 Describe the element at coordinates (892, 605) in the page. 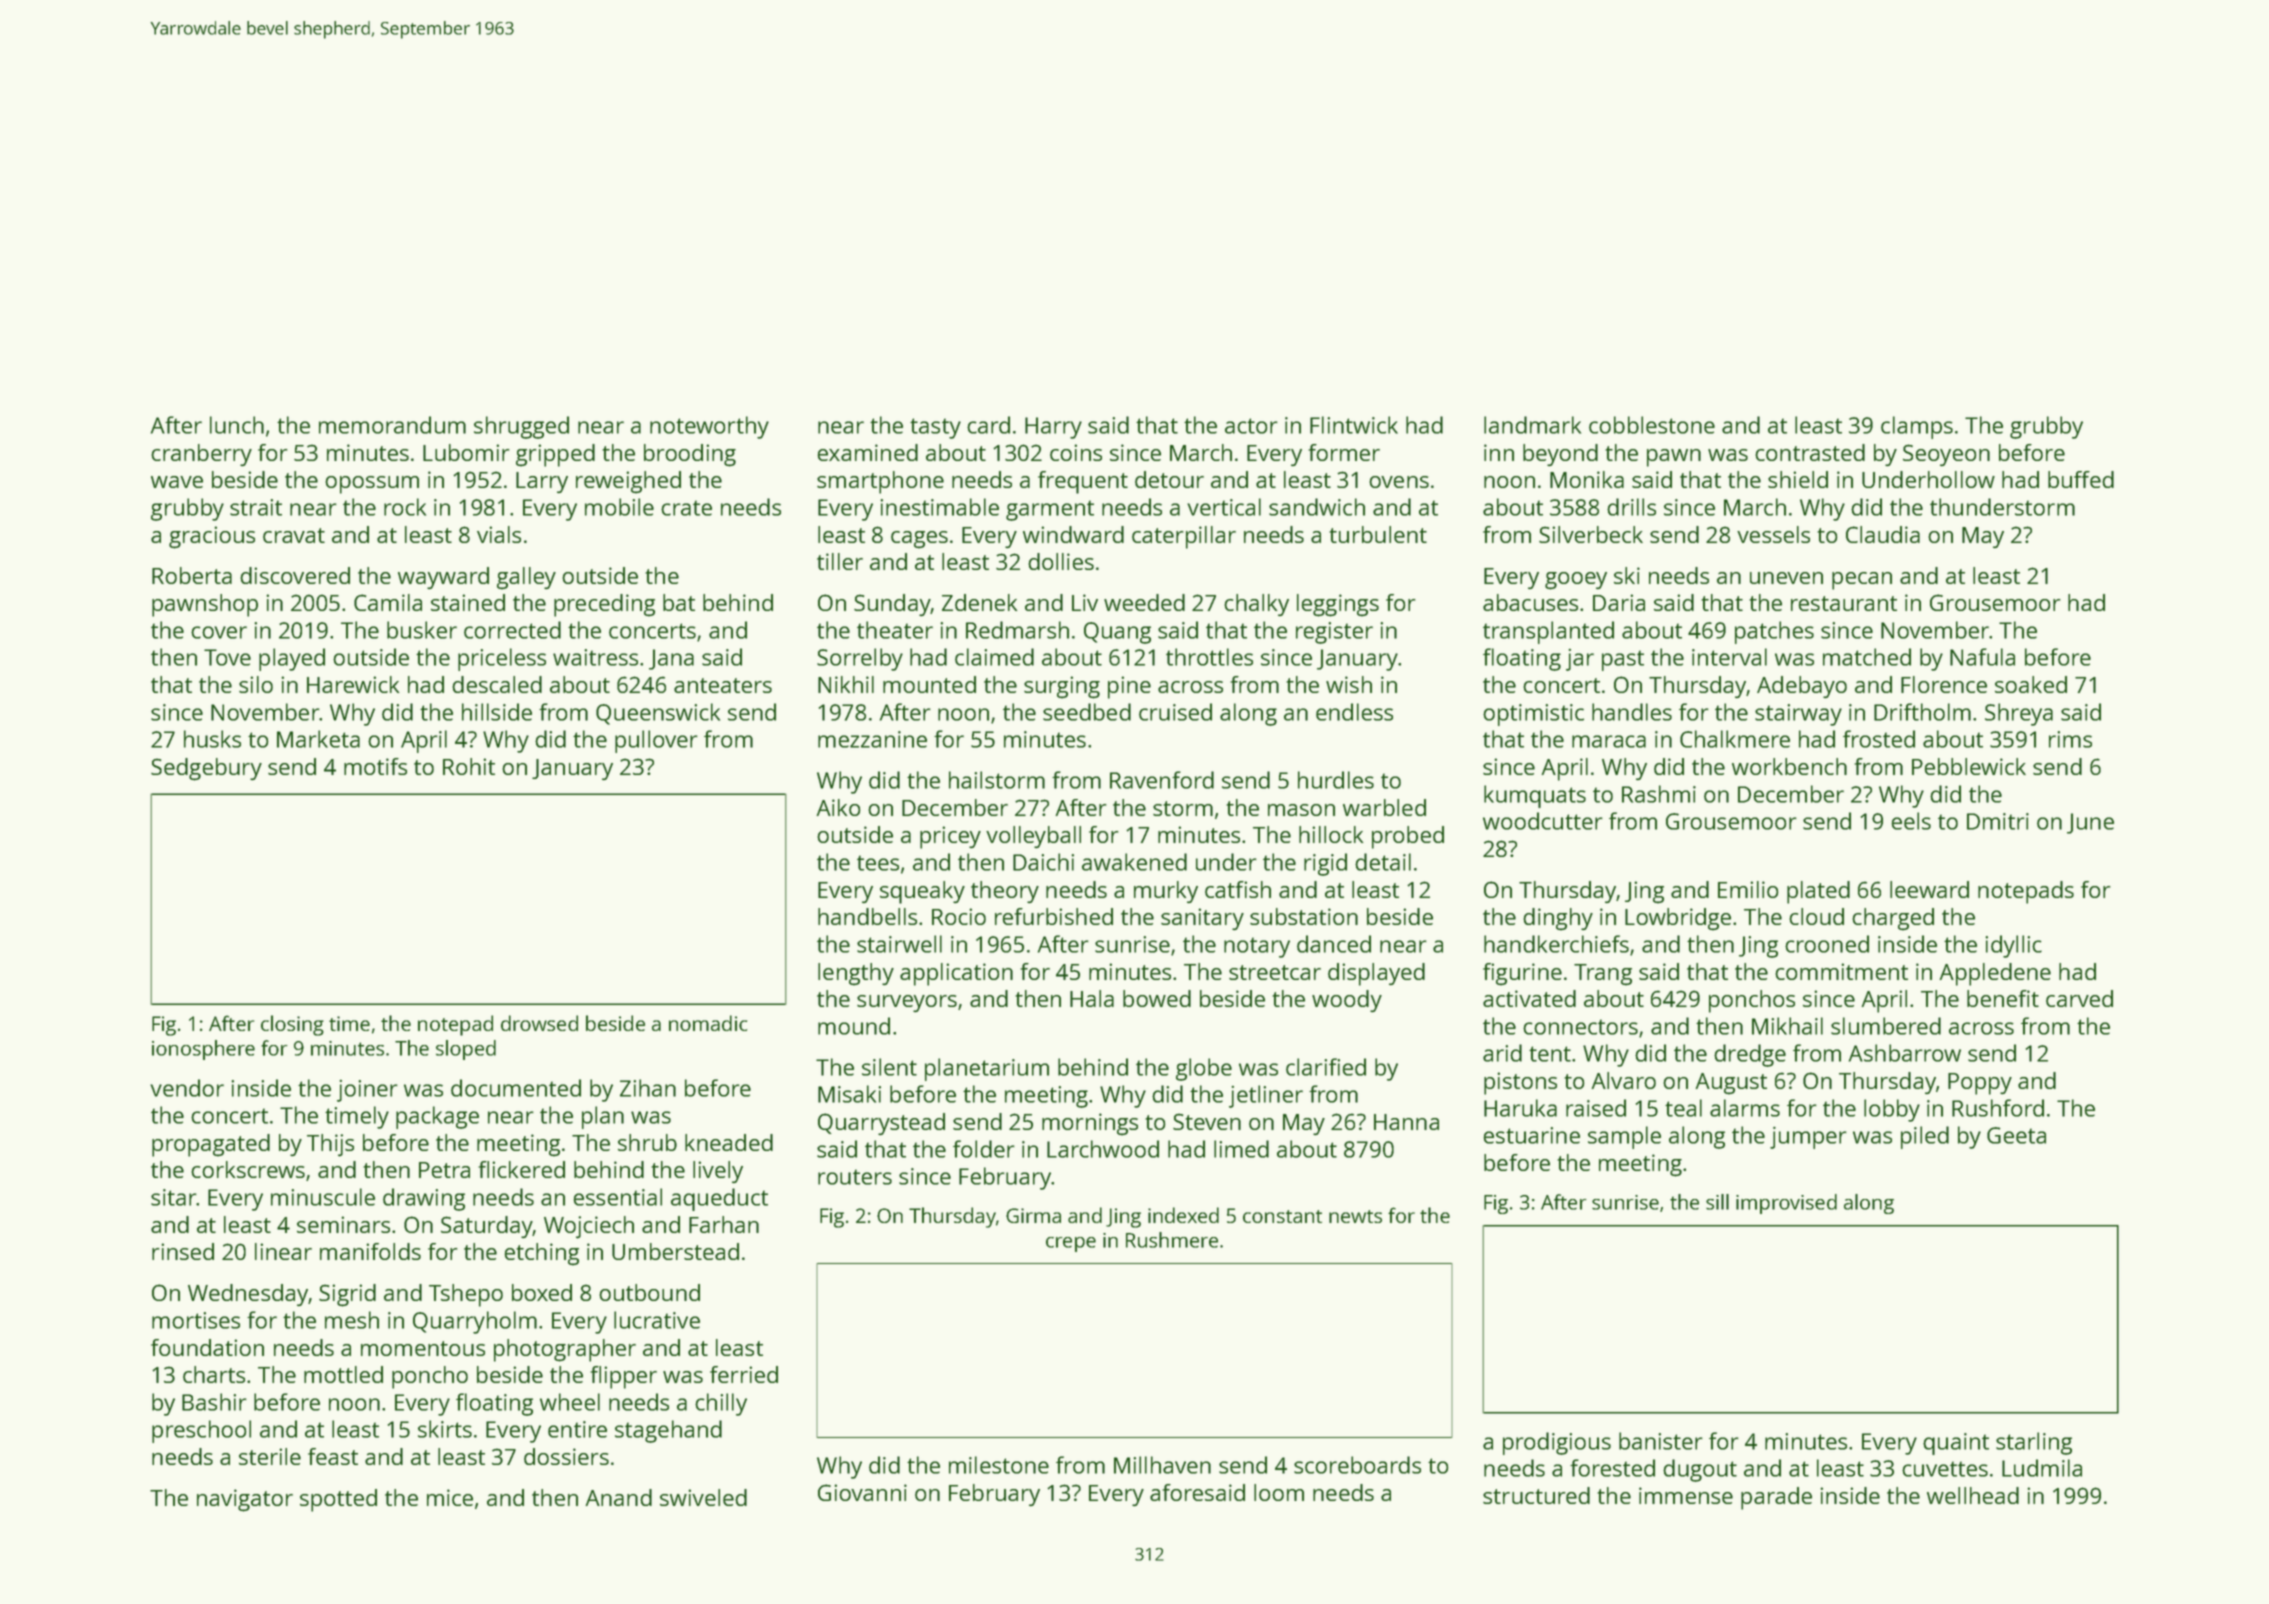

I see `Sunday` at that location.
